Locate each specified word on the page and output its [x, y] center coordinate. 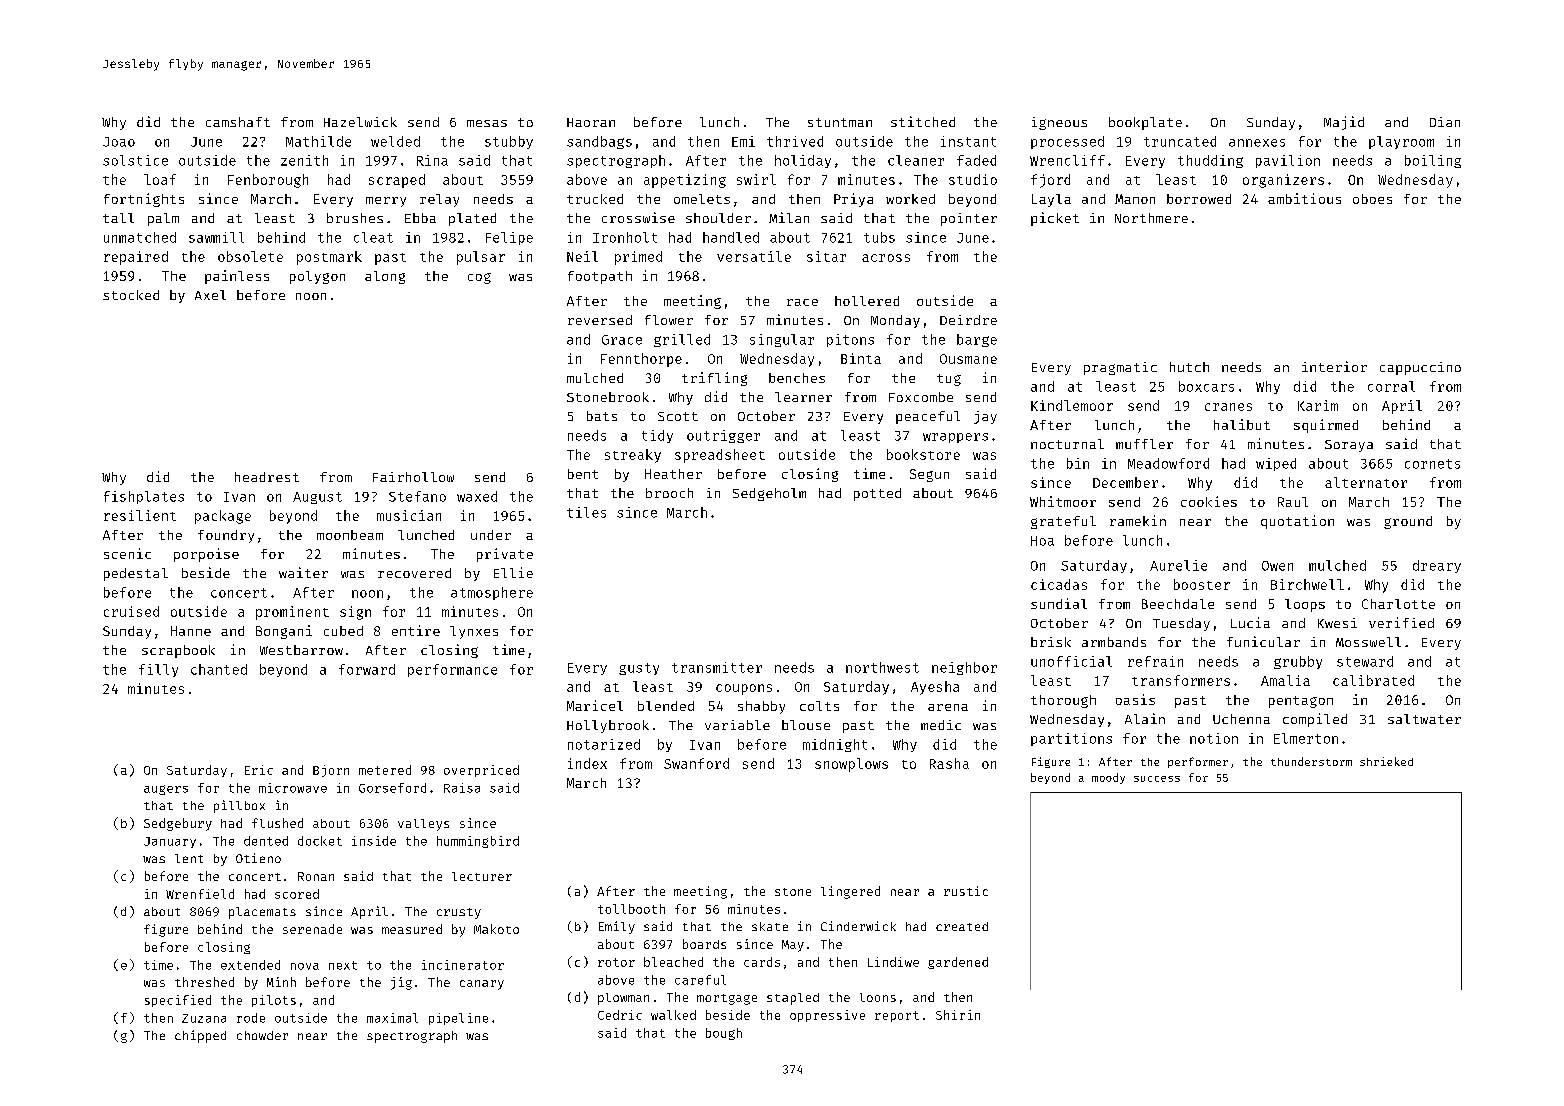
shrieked [1386, 761]
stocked [131, 295]
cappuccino [1420, 368]
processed [1067, 142]
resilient [140, 515]
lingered [850, 892]
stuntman [840, 122]
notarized [604, 744]
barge [977, 340]
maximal [392, 1018]
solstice [135, 160]
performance [452, 670]
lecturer [482, 876]
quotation [1297, 522]
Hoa [1042, 541]
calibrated [1373, 680]
